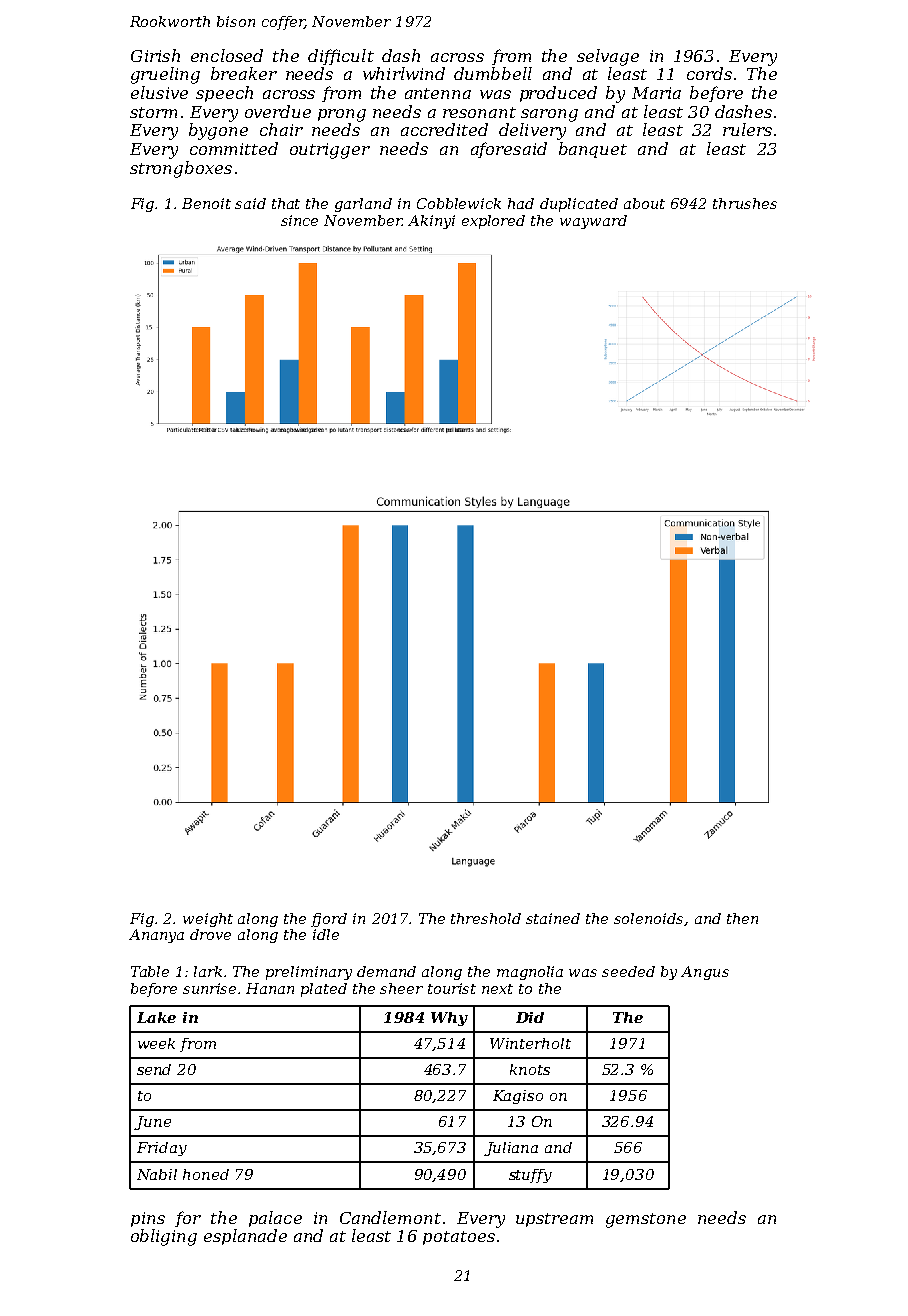 This image has height=1316, width=908. What do you see at coordinates (530, 1069) in the image?
I see `knots` at bounding box center [530, 1069].
